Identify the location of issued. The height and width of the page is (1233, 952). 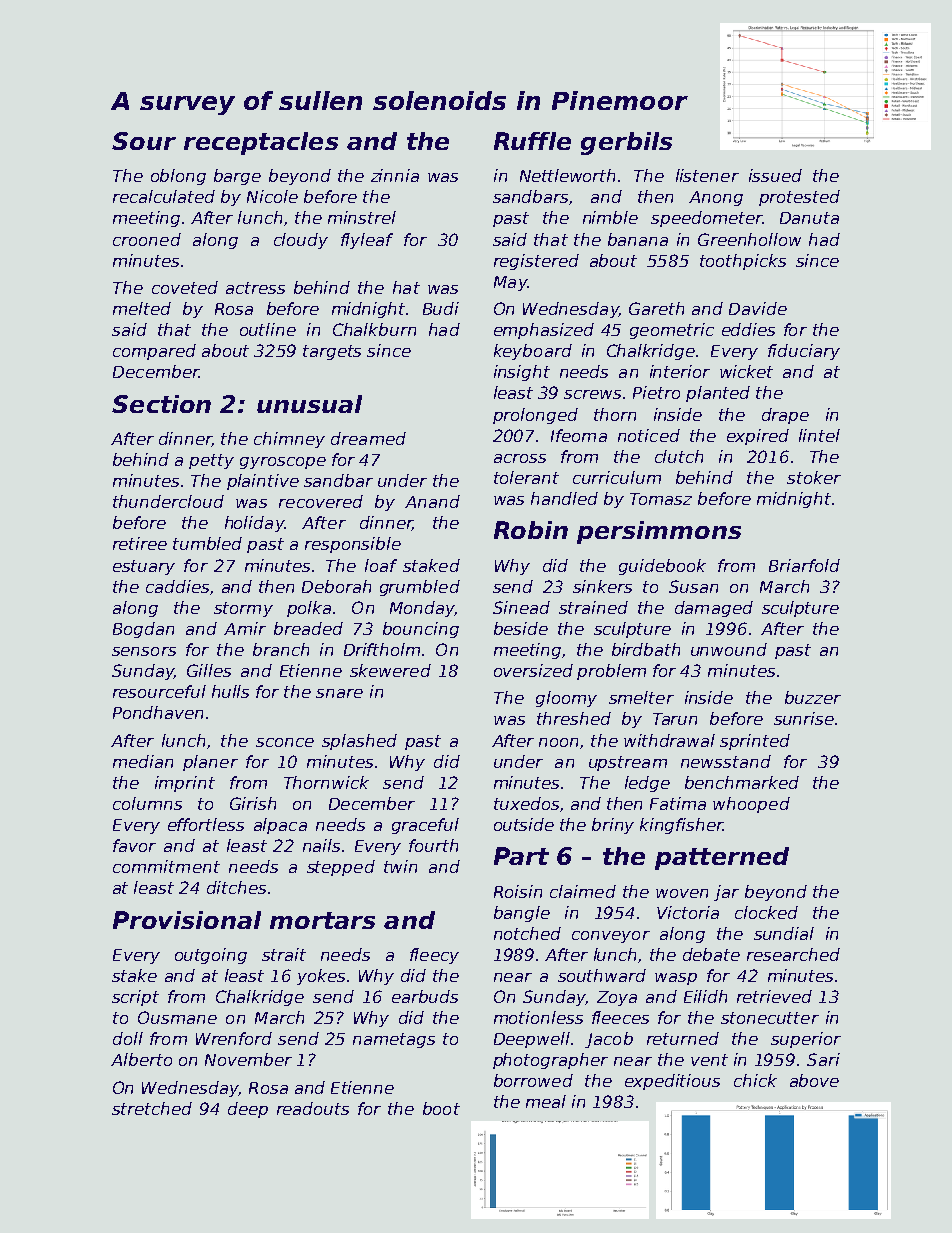
(775, 175).
